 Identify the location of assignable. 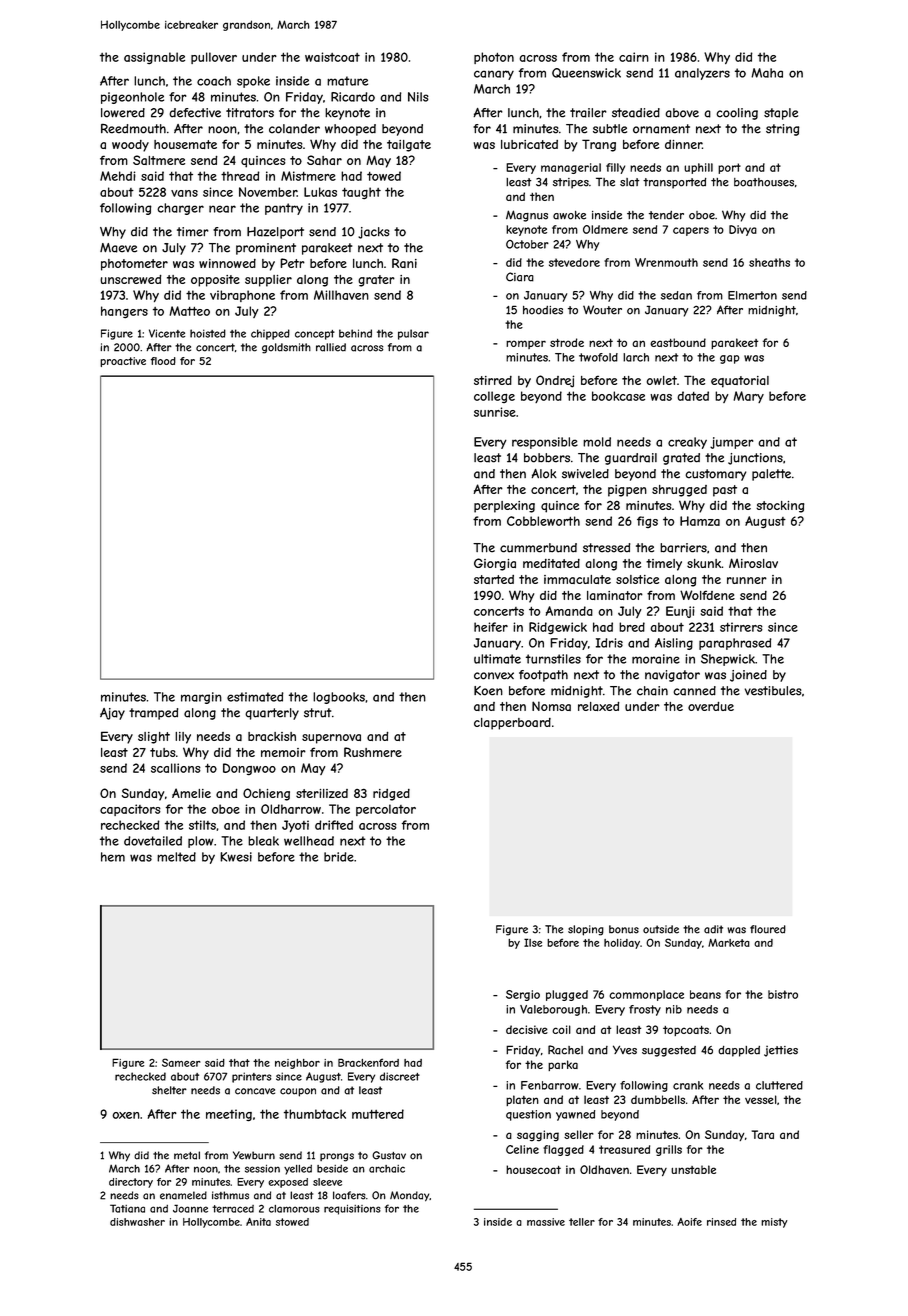
(154, 58).
